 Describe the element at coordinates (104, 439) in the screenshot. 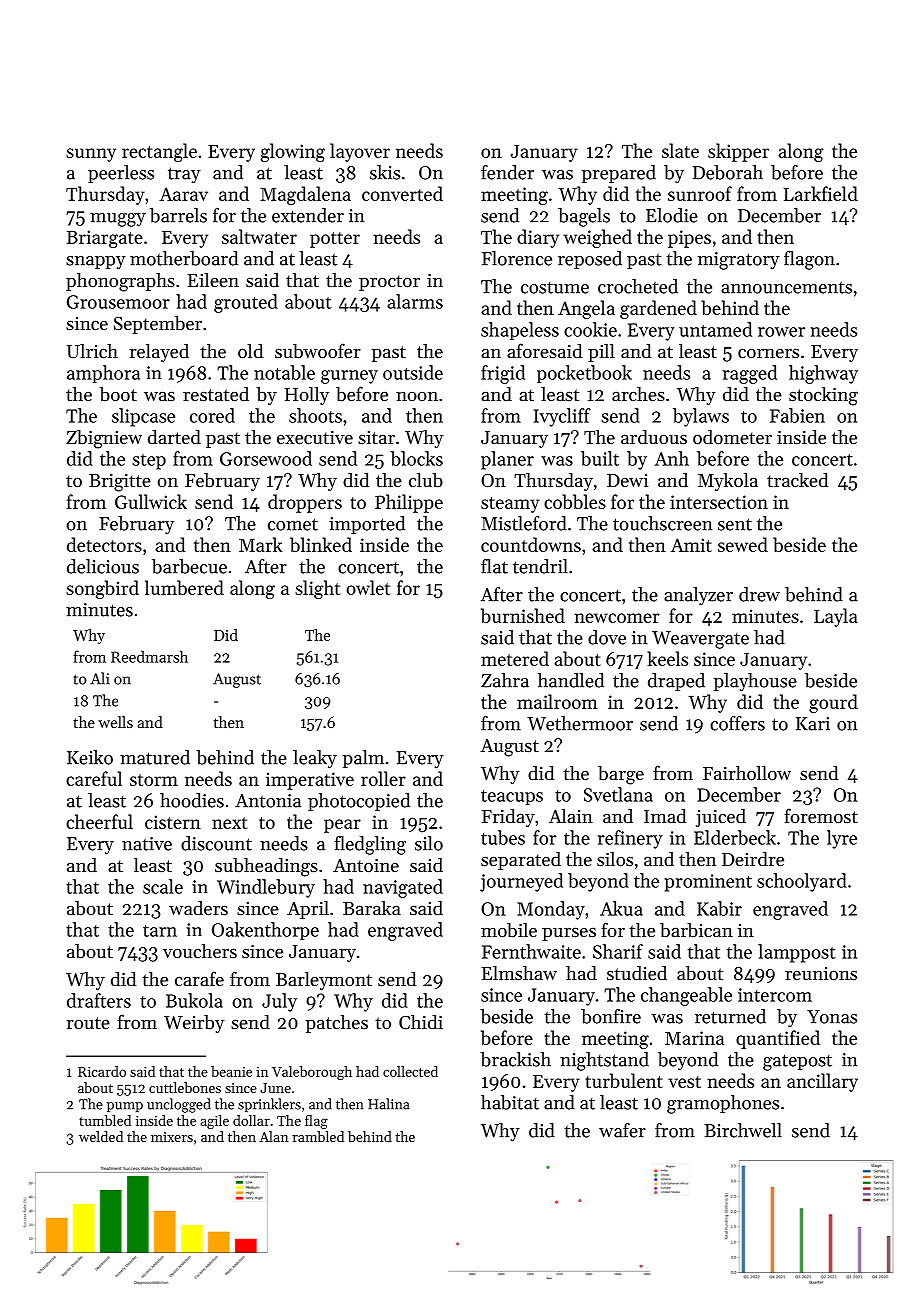

I see `Zbigniew` at that location.
